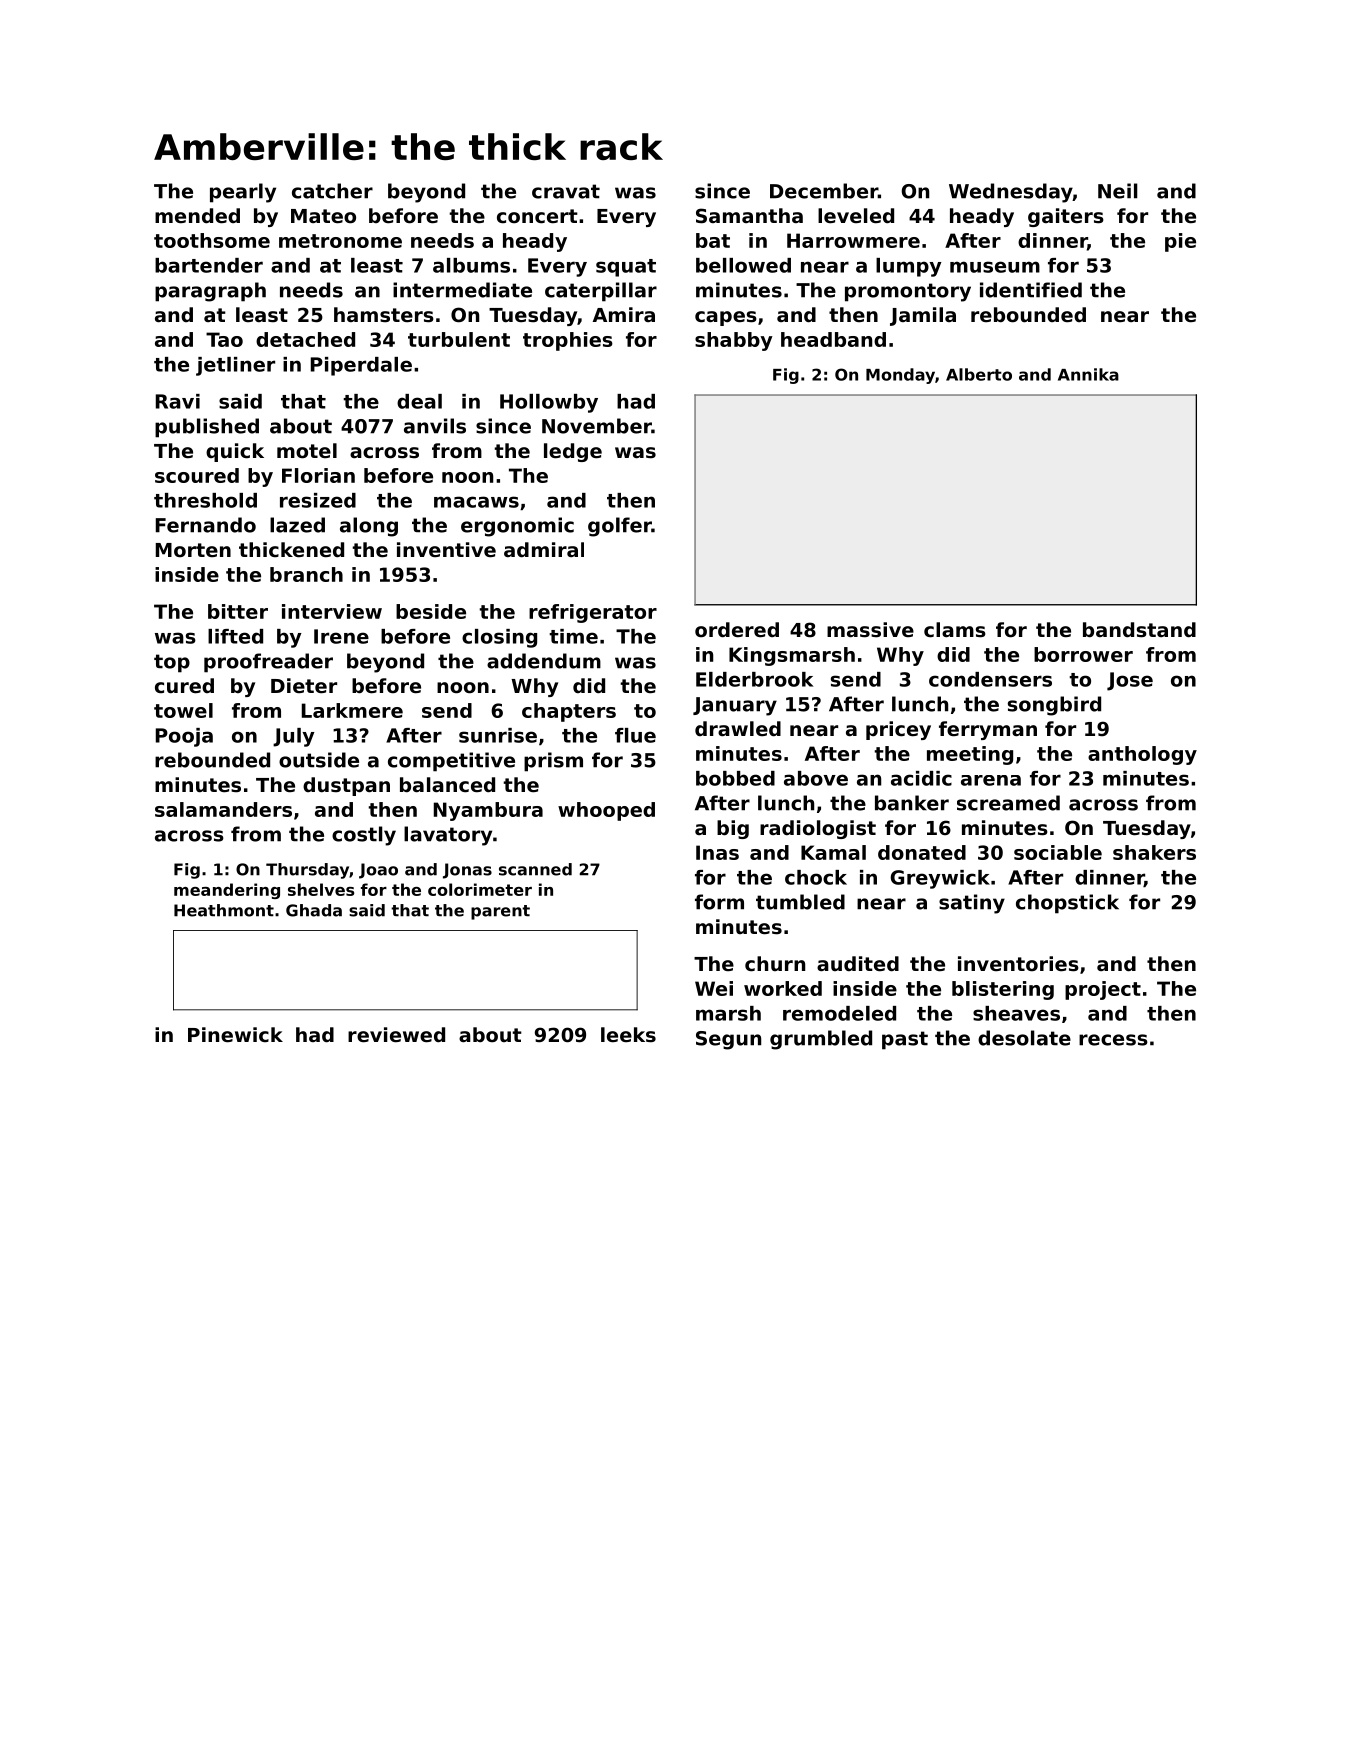 The width and height of the screenshot is (1351, 1749). What do you see at coordinates (593, 613) in the screenshot?
I see `refrigerator` at bounding box center [593, 613].
